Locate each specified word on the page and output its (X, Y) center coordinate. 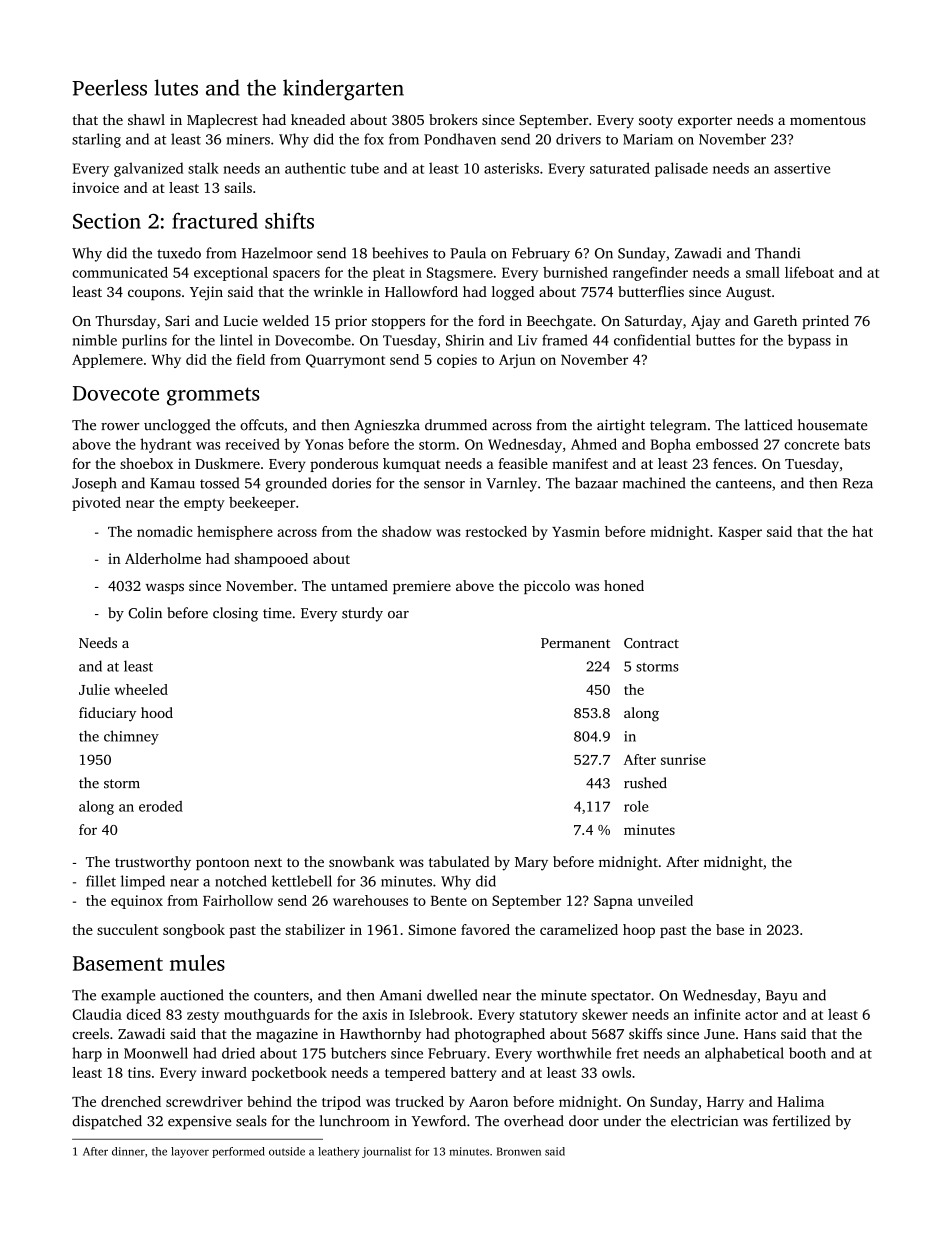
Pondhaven (460, 139)
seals (251, 1121)
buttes (715, 340)
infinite (717, 1014)
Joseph (94, 484)
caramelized (579, 929)
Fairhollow (238, 900)
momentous (828, 120)
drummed (456, 425)
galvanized (148, 169)
